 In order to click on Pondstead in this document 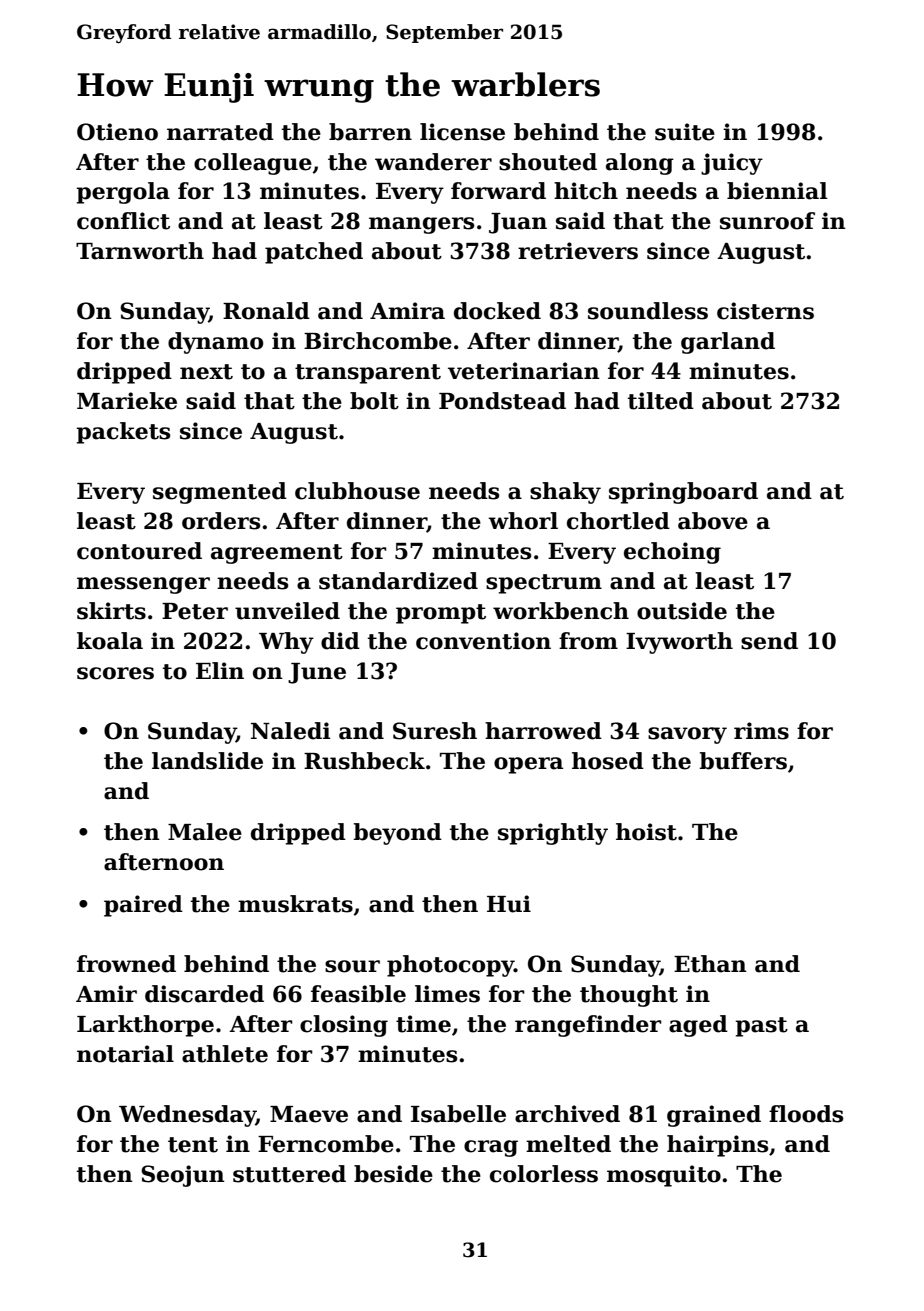, I will do `click(502, 401)`.
